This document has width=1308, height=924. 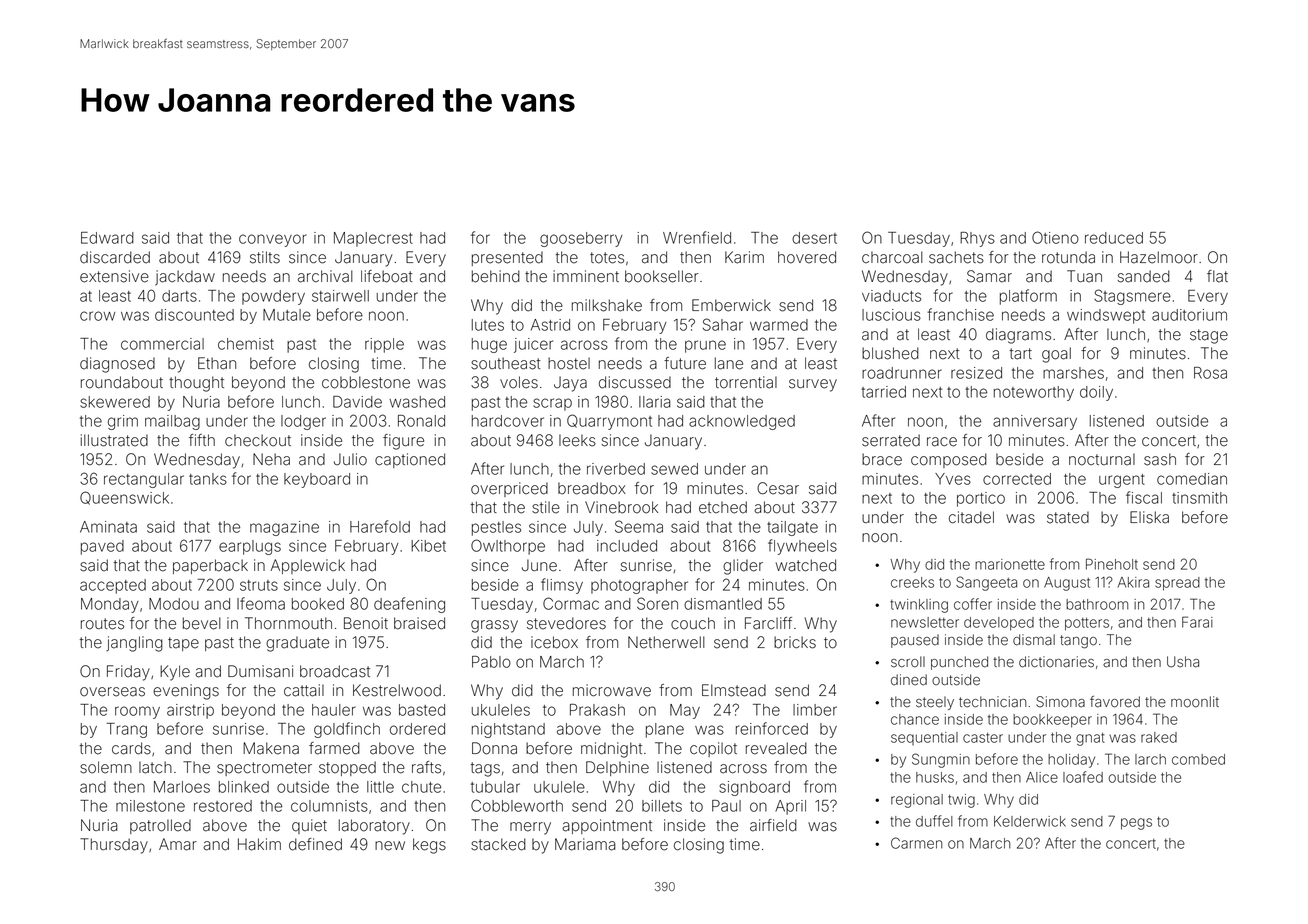 I want to click on latch, so click(x=155, y=767).
